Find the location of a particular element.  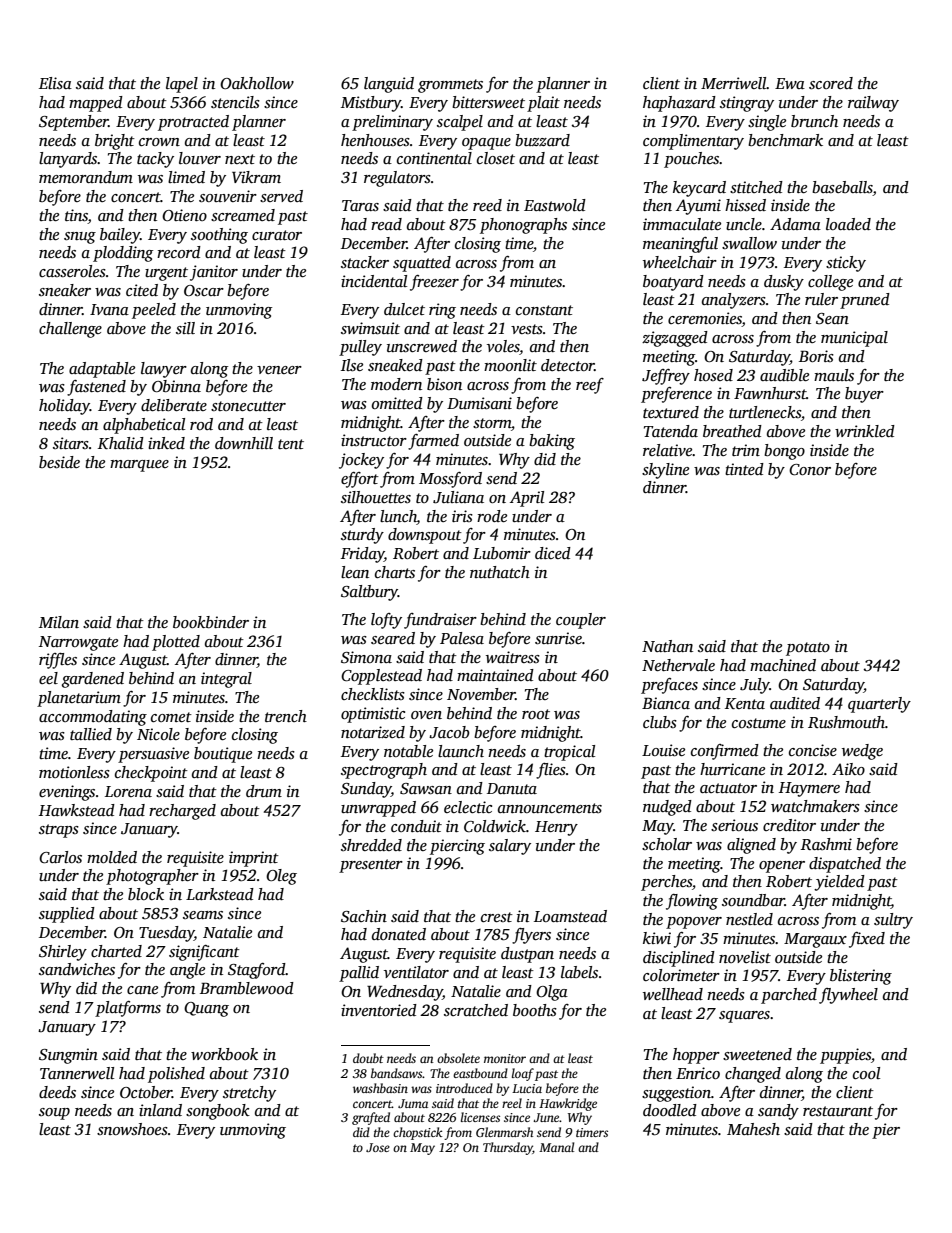

yielded is located at coordinates (839, 883).
